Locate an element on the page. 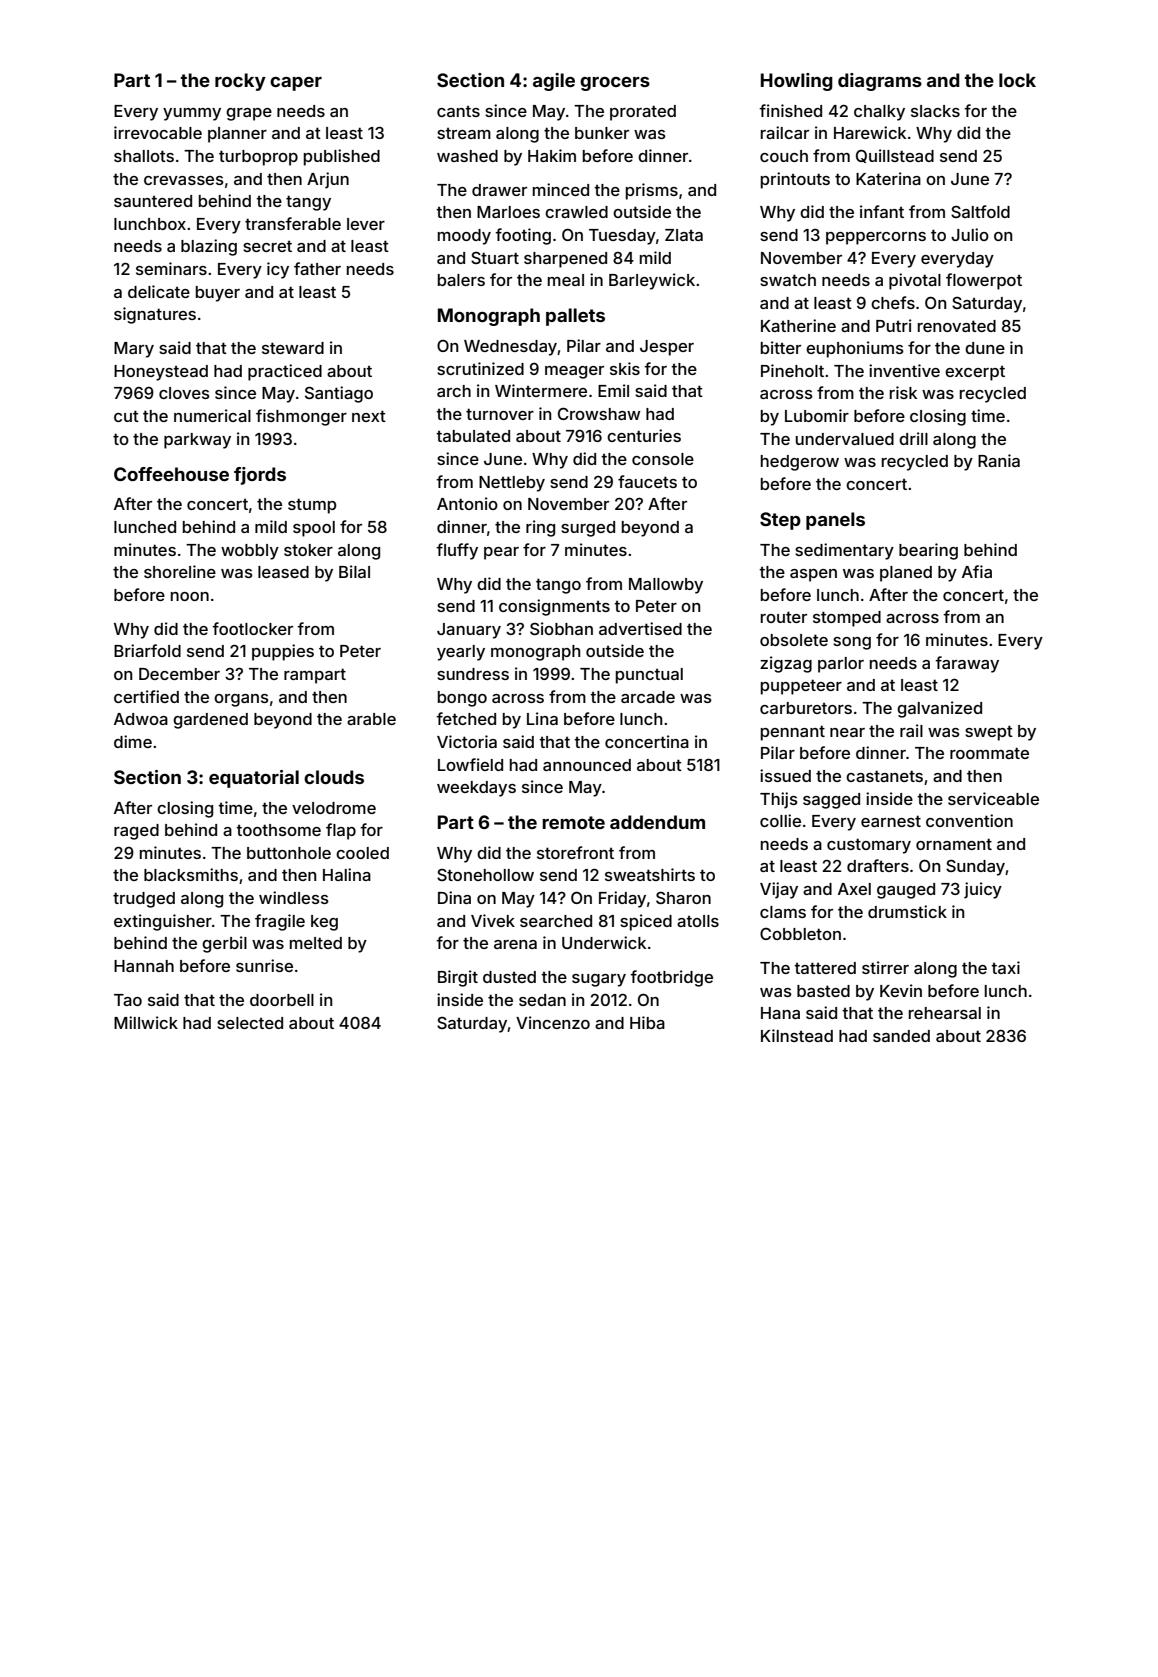  diagrams is located at coordinates (880, 82).
